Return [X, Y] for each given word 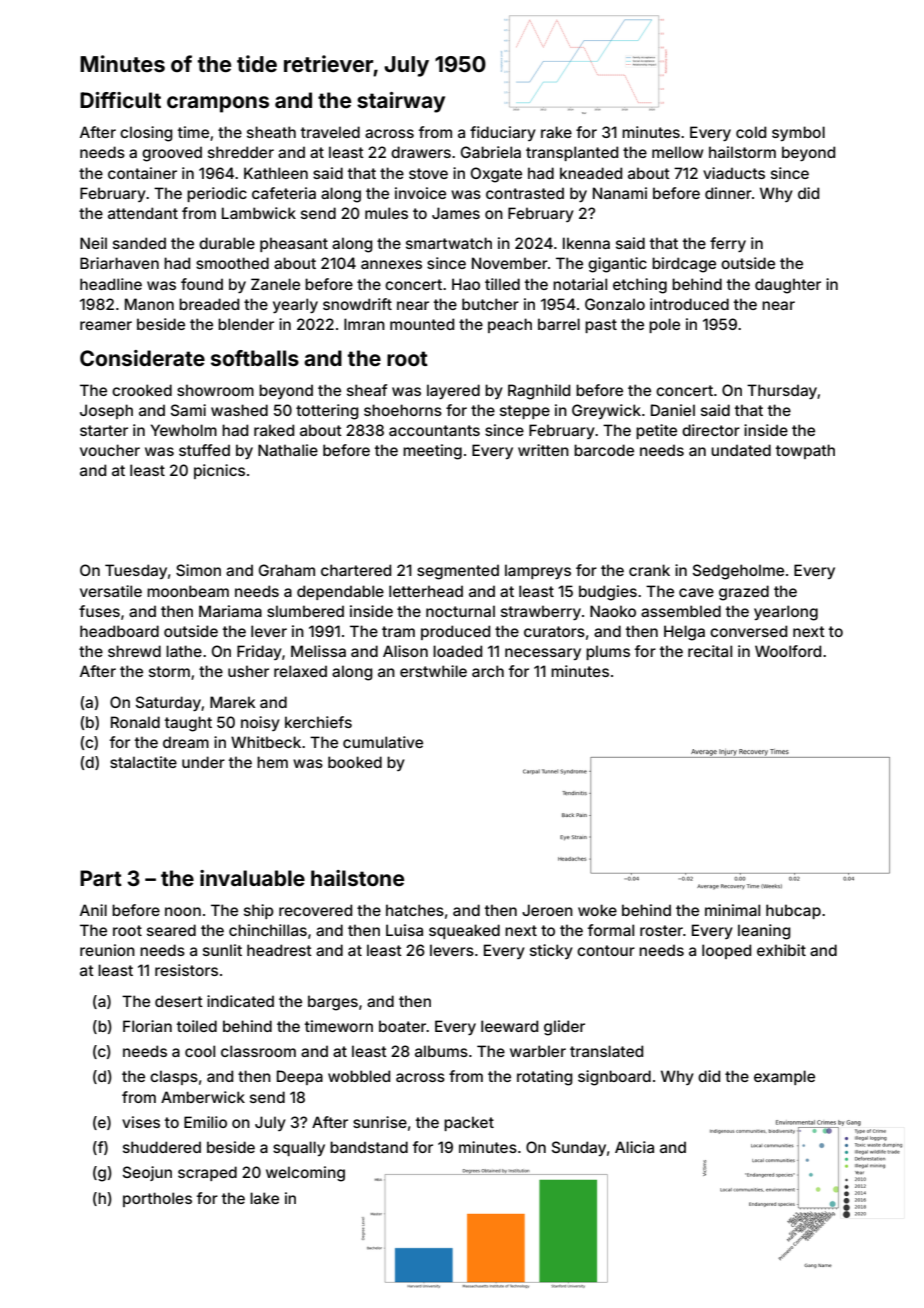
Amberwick [203, 1097]
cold [751, 132]
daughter [788, 286]
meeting [432, 452]
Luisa [404, 930]
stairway [401, 102]
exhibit [781, 950]
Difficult [120, 100]
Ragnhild [539, 392]
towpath [805, 451]
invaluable [252, 878]
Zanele [275, 284]
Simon [198, 570]
